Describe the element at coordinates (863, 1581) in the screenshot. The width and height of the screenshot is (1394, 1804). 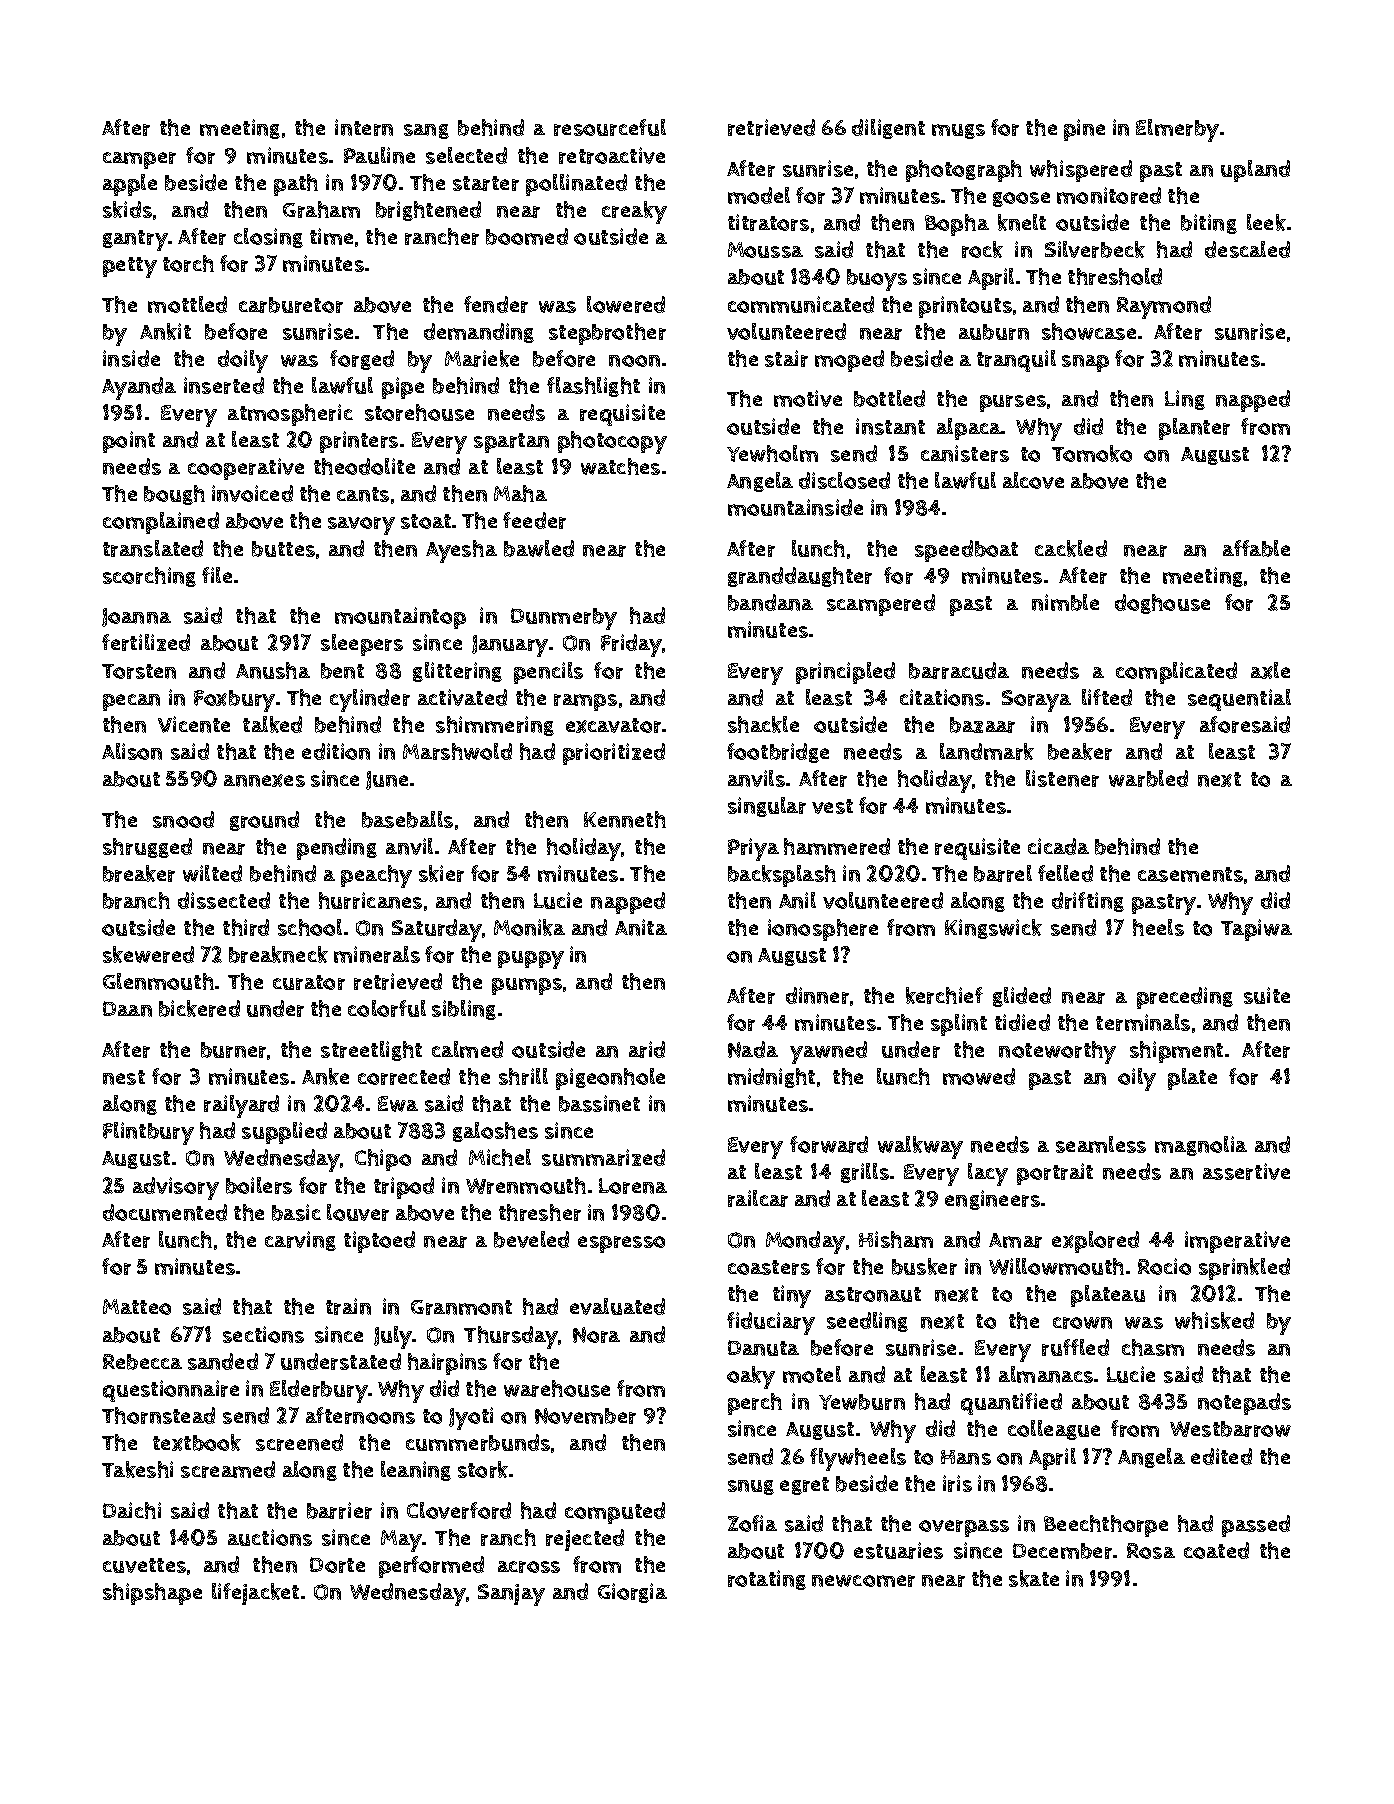
I see `newcomer` at that location.
